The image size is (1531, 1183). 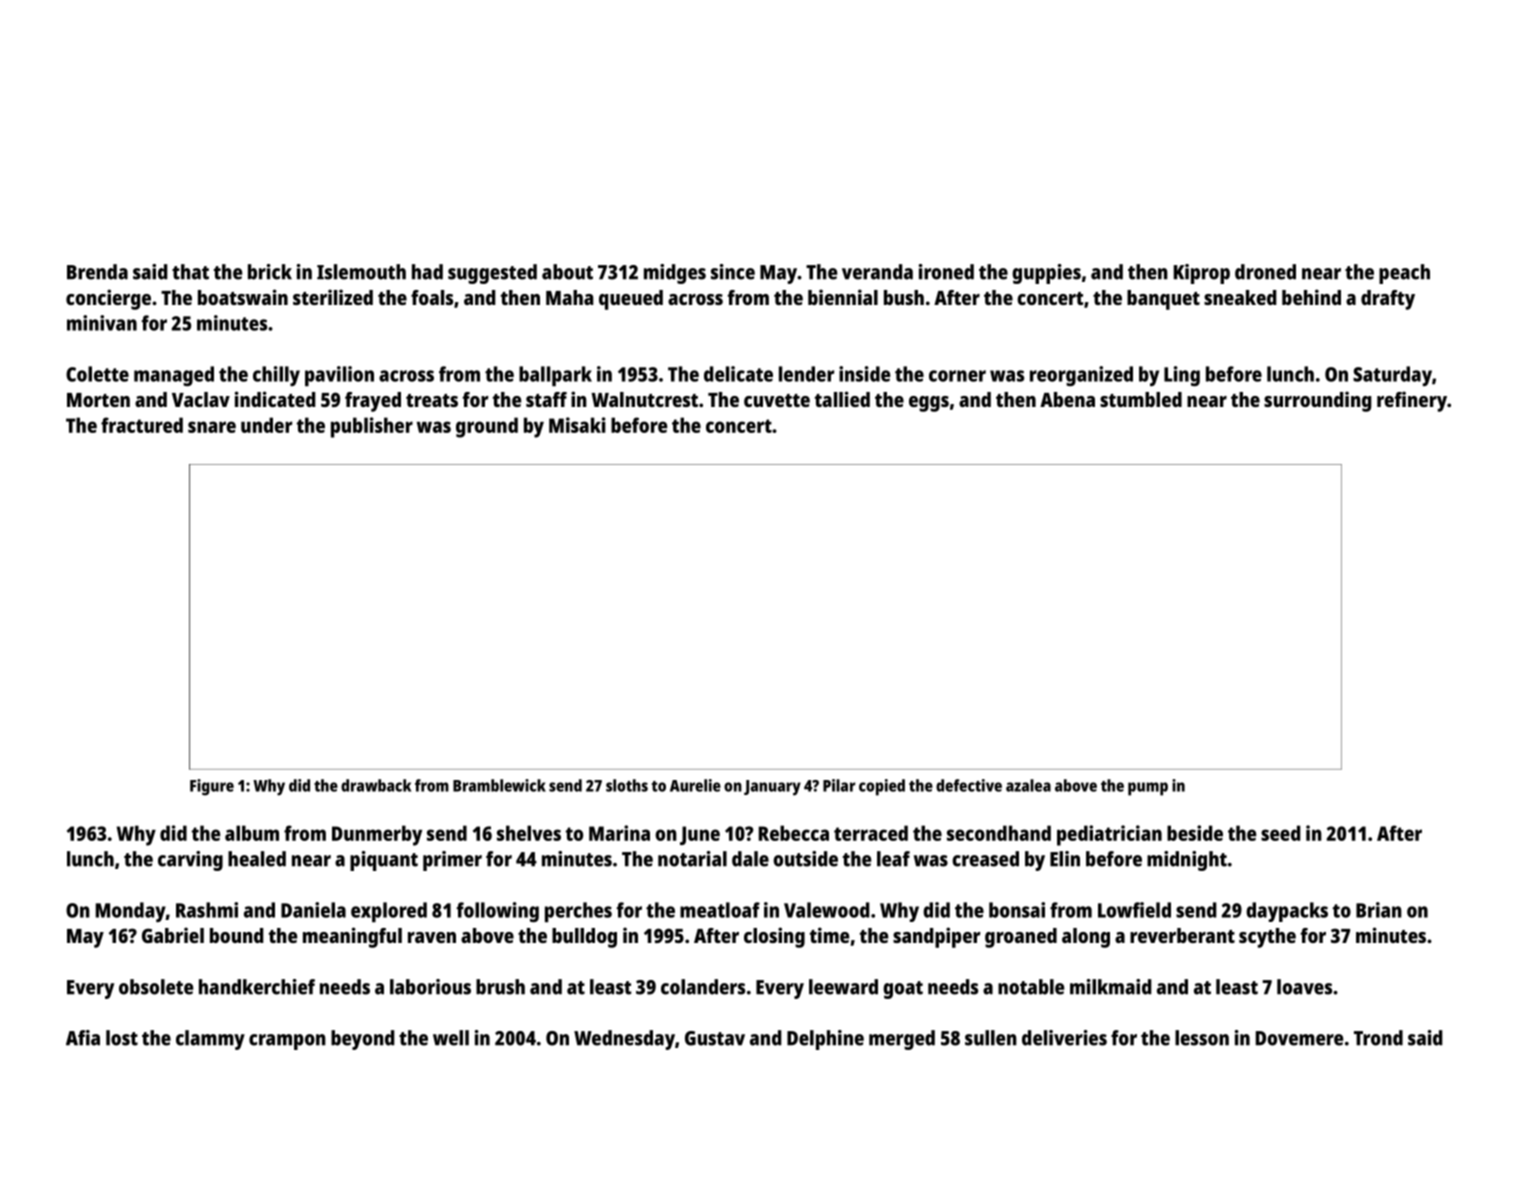 What do you see at coordinates (212, 787) in the image?
I see `Figure` at bounding box center [212, 787].
